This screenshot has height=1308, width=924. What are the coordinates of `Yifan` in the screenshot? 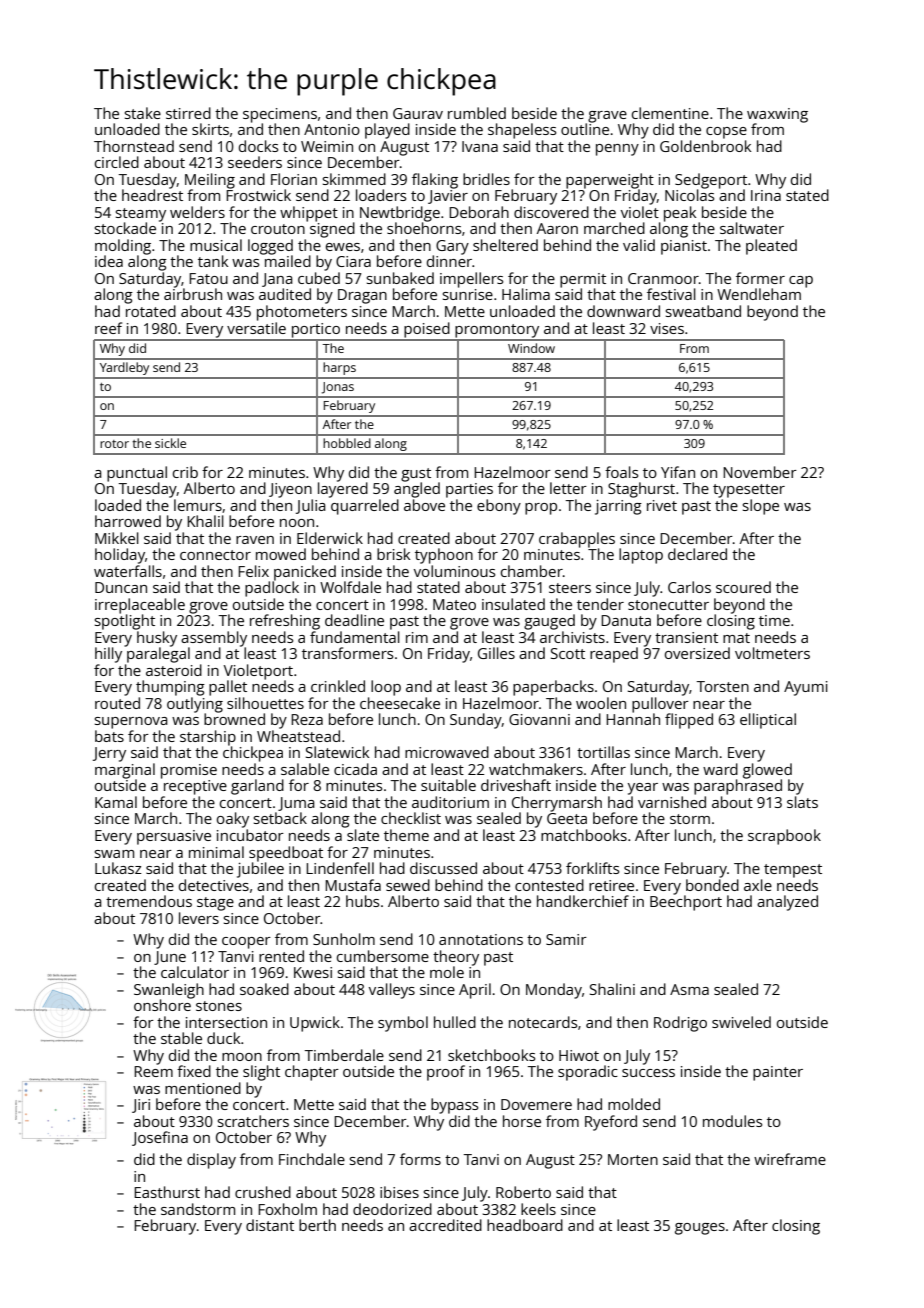 It's located at (678, 472).
